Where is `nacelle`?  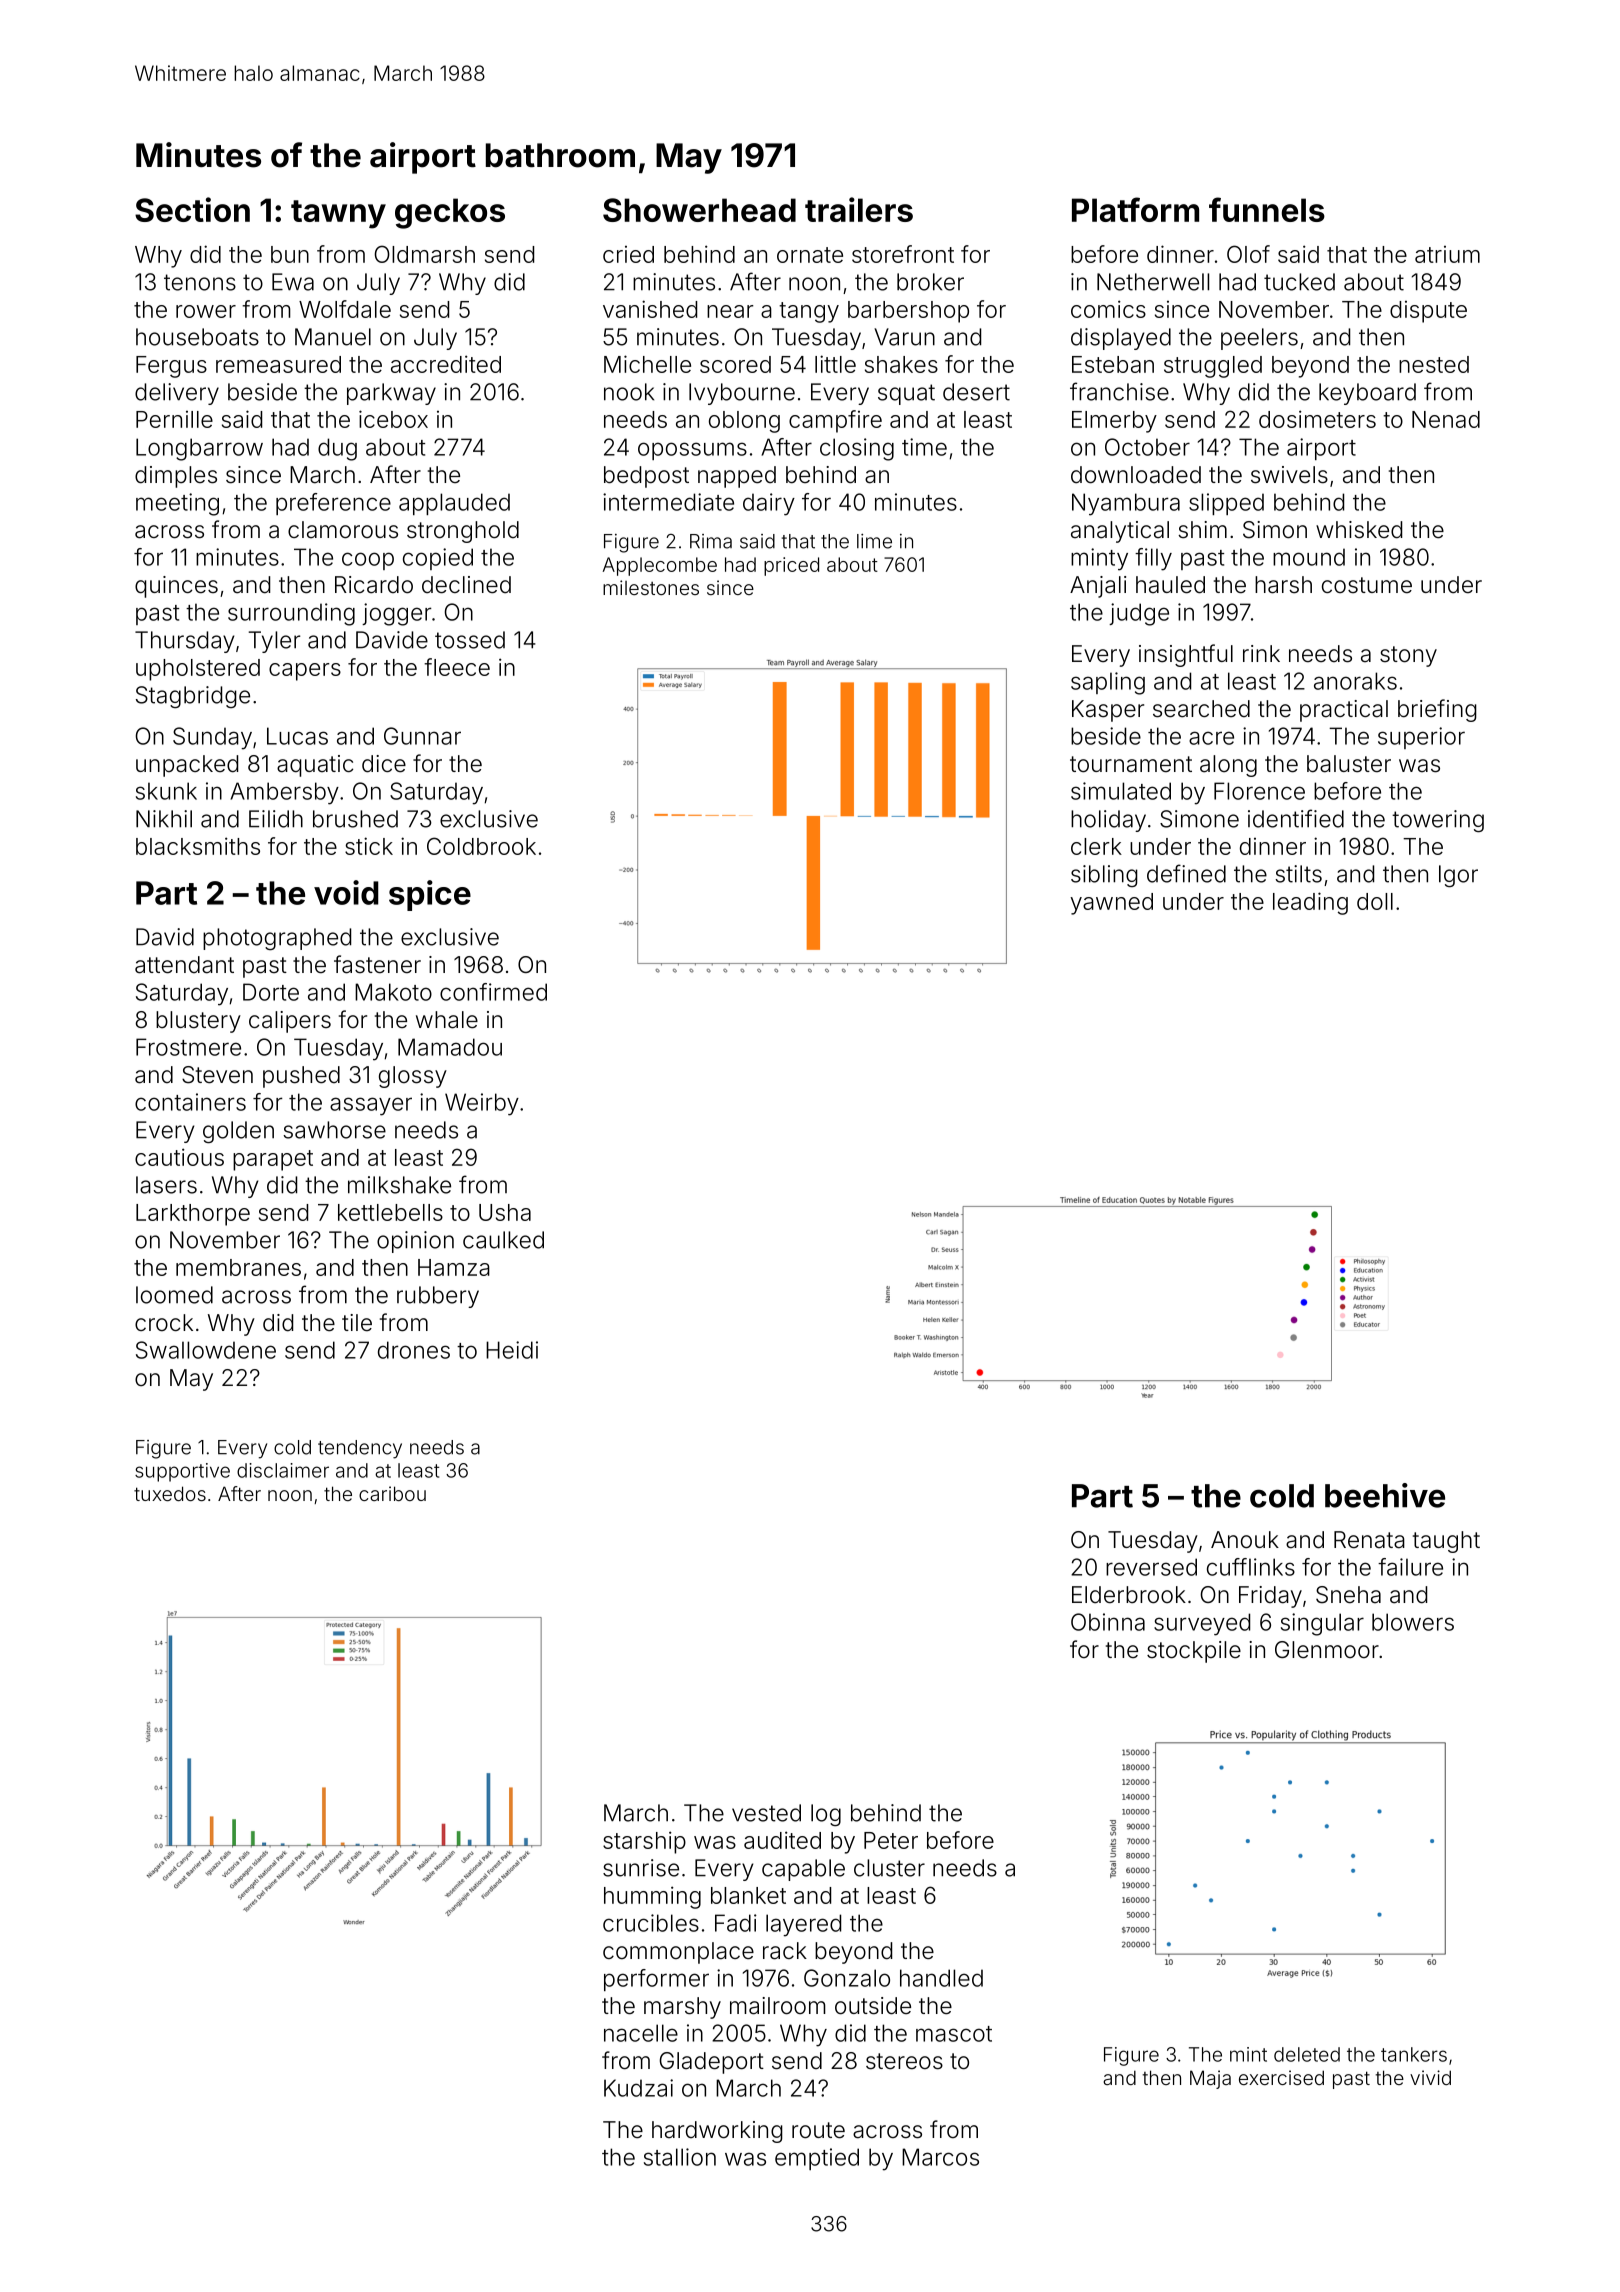 nacelle is located at coordinates (641, 2033).
